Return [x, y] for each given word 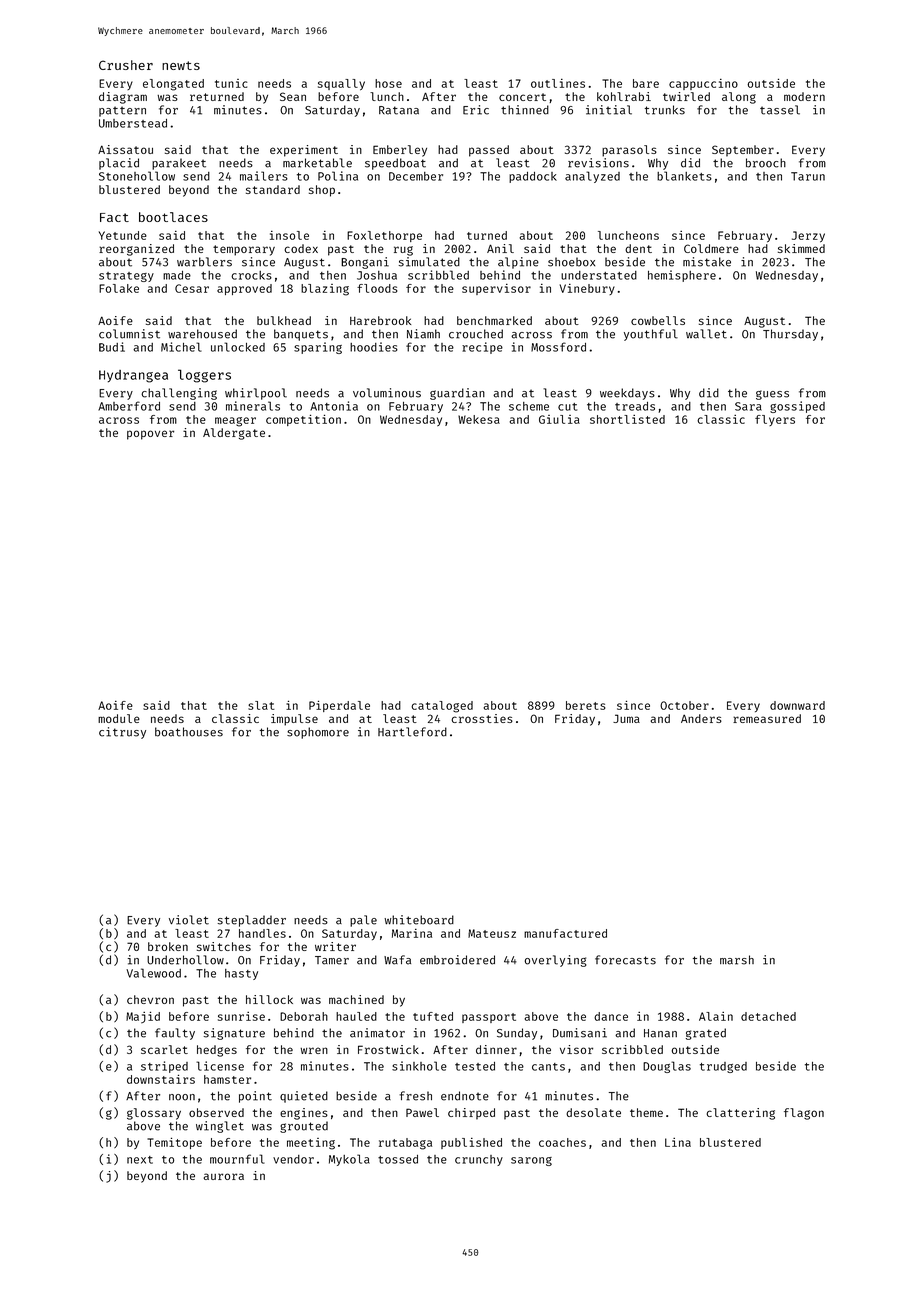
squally [341, 85]
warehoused [202, 334]
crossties [482, 718]
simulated [429, 262]
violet [189, 920]
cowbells [658, 320]
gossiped [797, 407]
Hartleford [412, 732]
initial [609, 110]
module [119, 718]
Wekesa [479, 419]
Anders [701, 718]
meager [235, 422]
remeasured [767, 718]
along [739, 98]
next [140, 1160]
